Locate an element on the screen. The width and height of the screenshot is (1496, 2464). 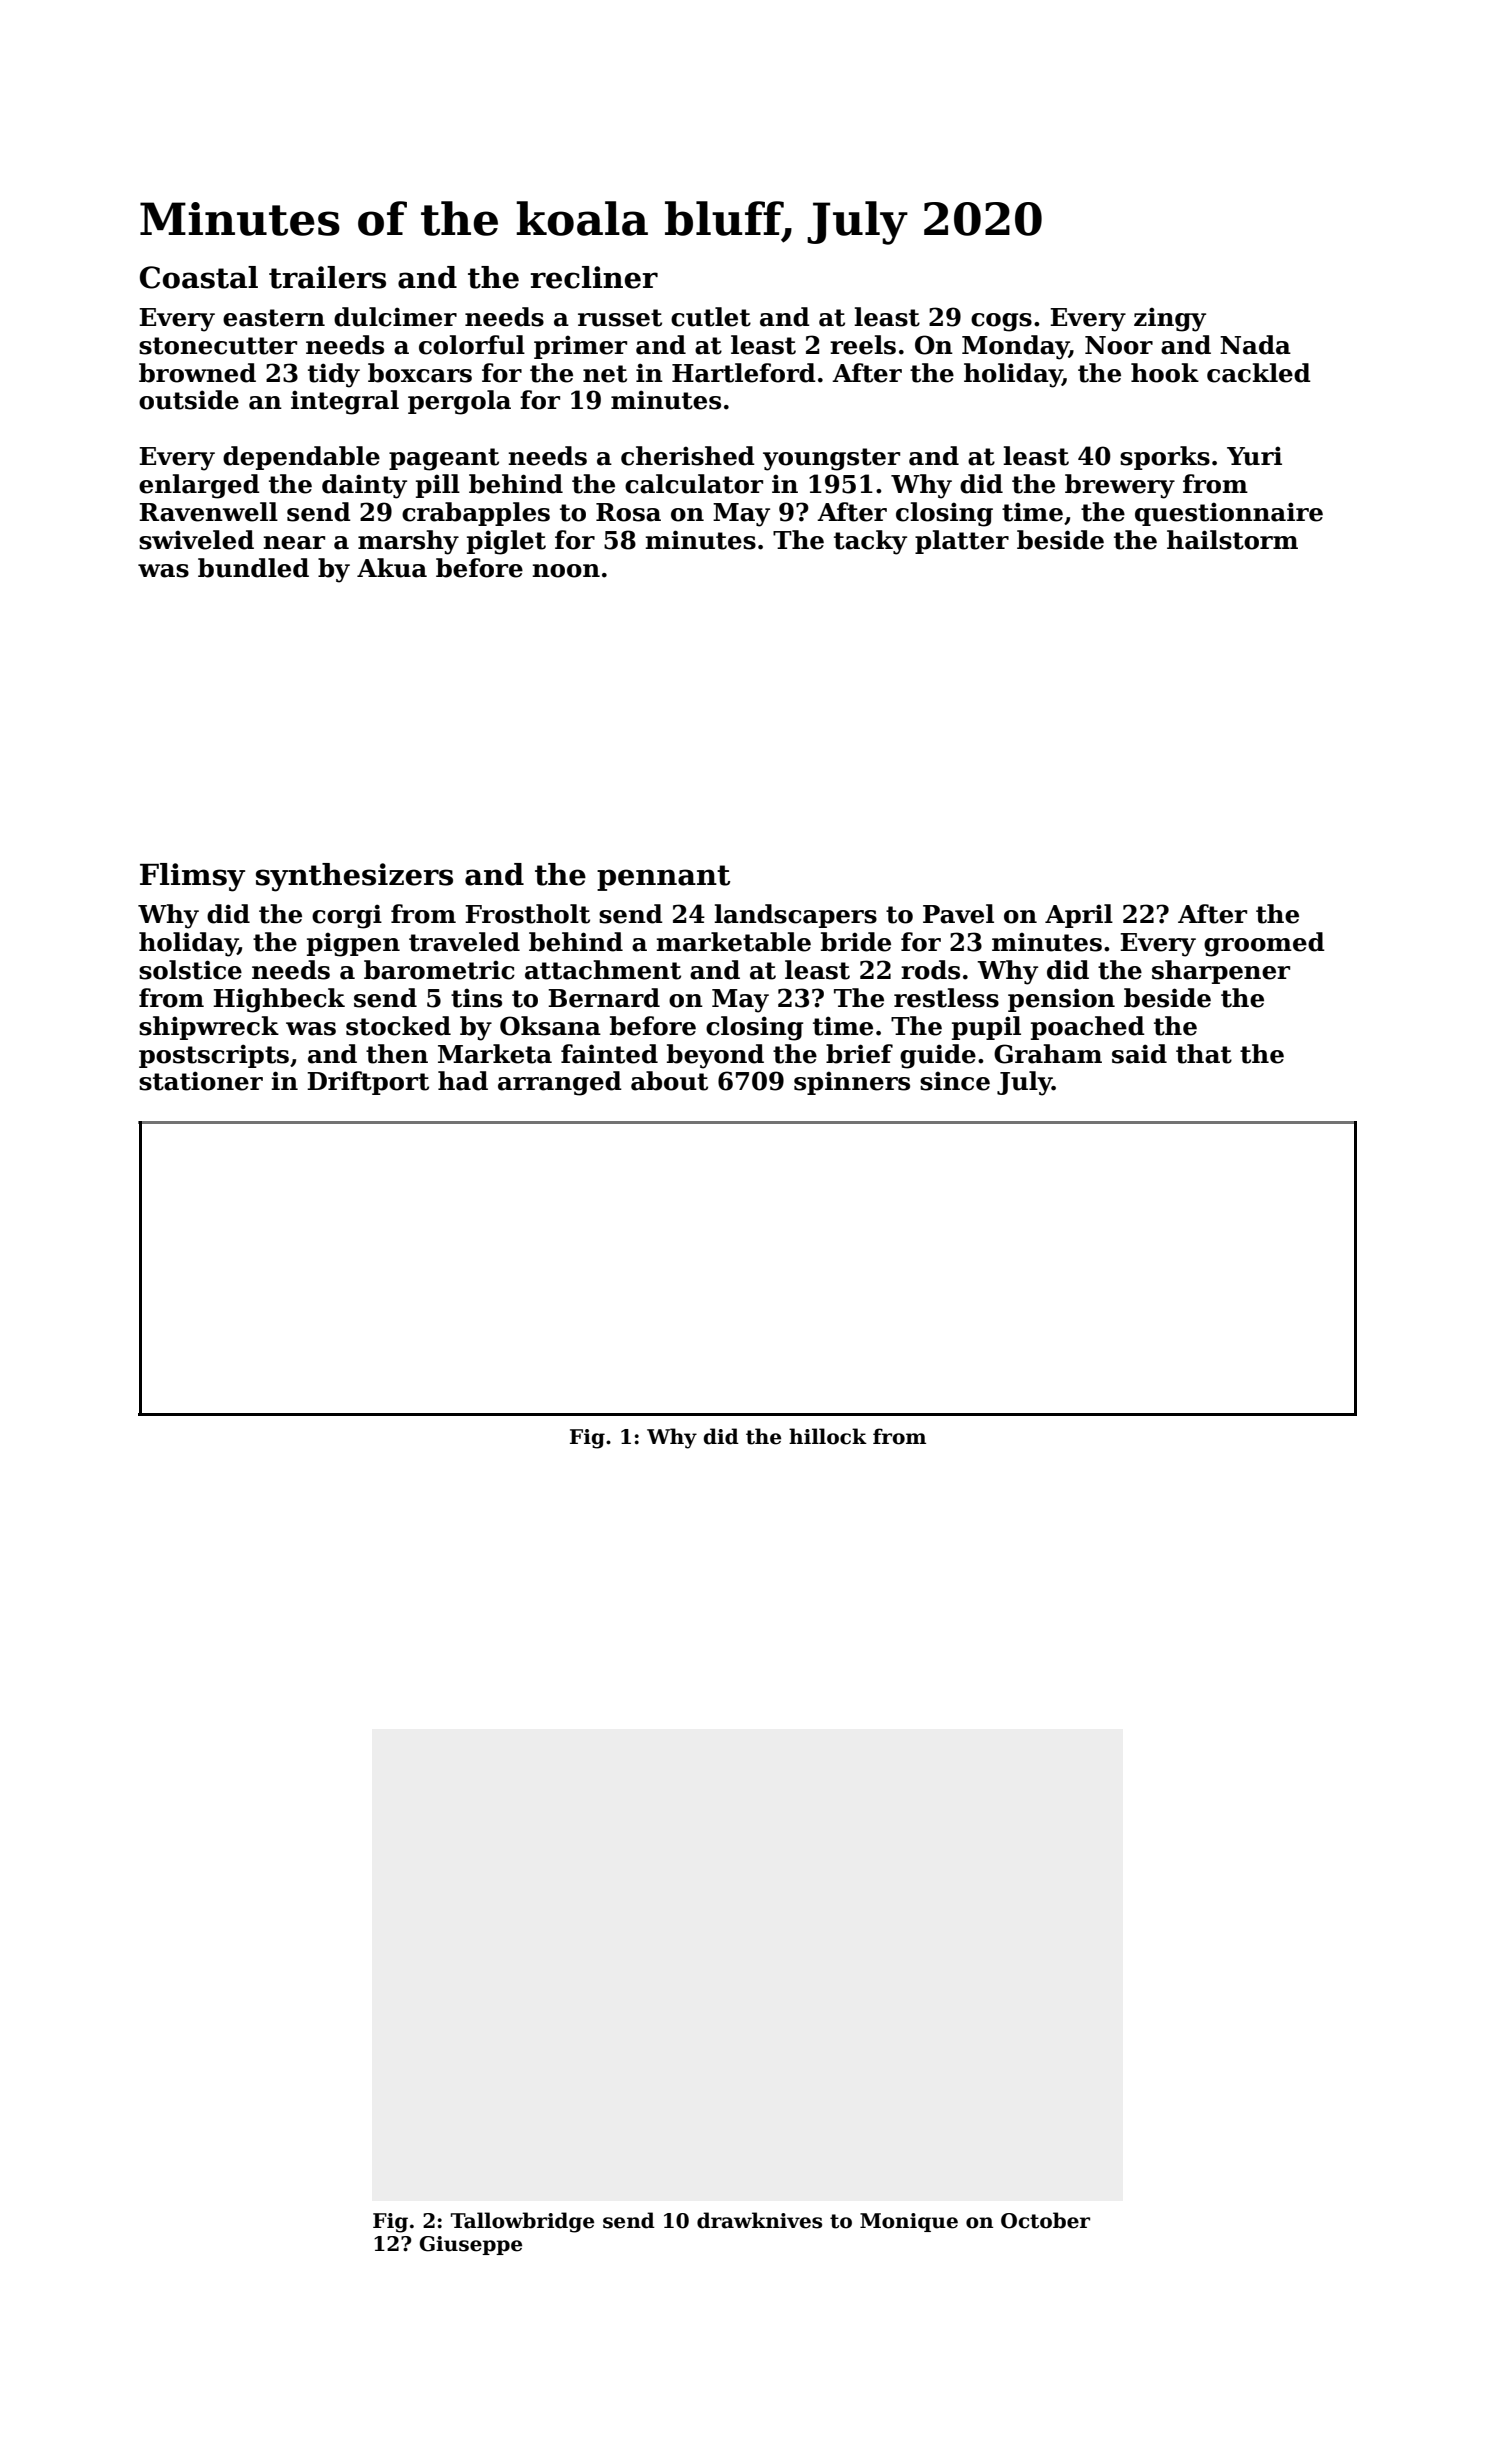
Giuseppe is located at coordinates (471, 2245).
